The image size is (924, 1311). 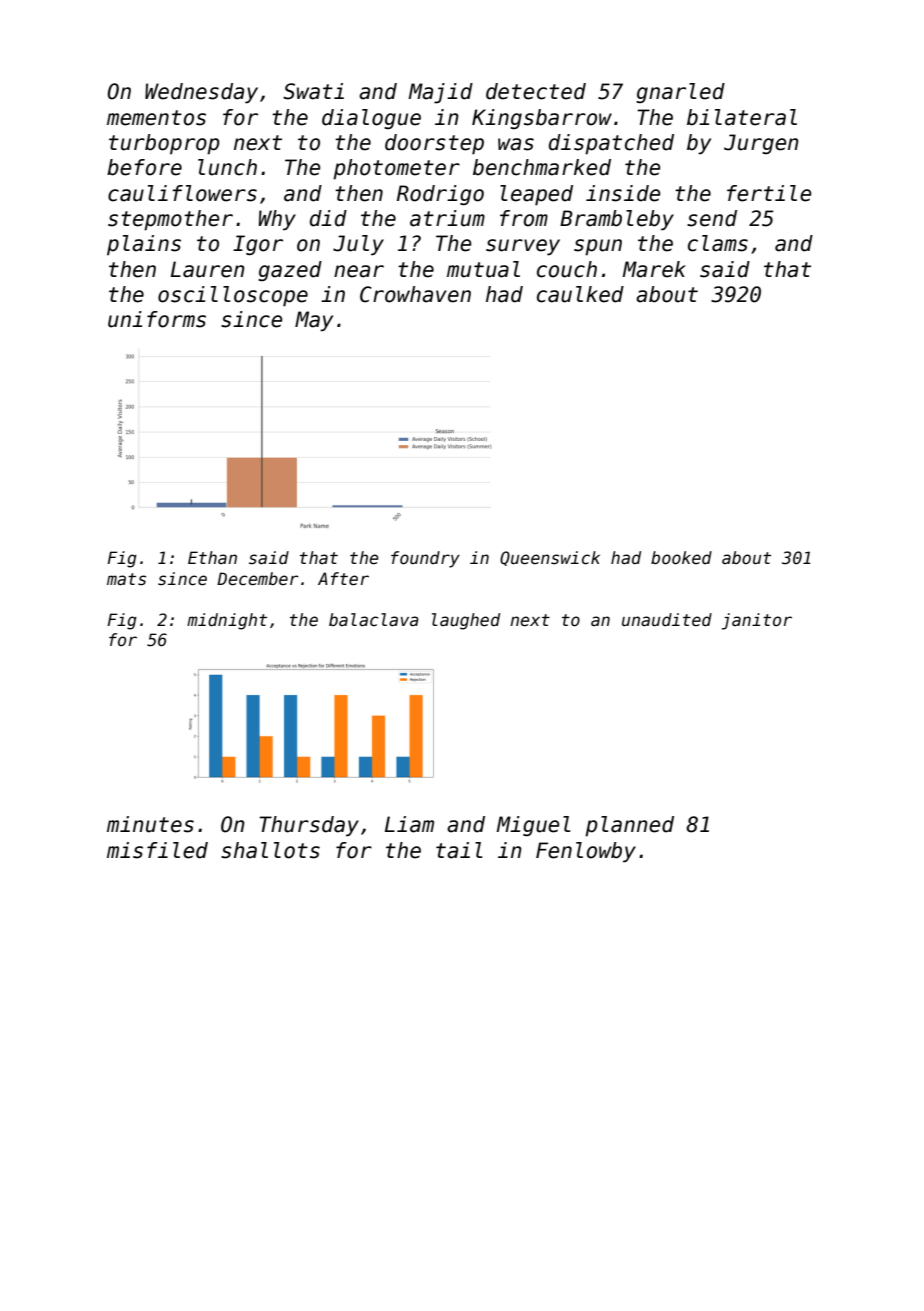 What do you see at coordinates (227, 621) in the page?
I see `midnight` at bounding box center [227, 621].
